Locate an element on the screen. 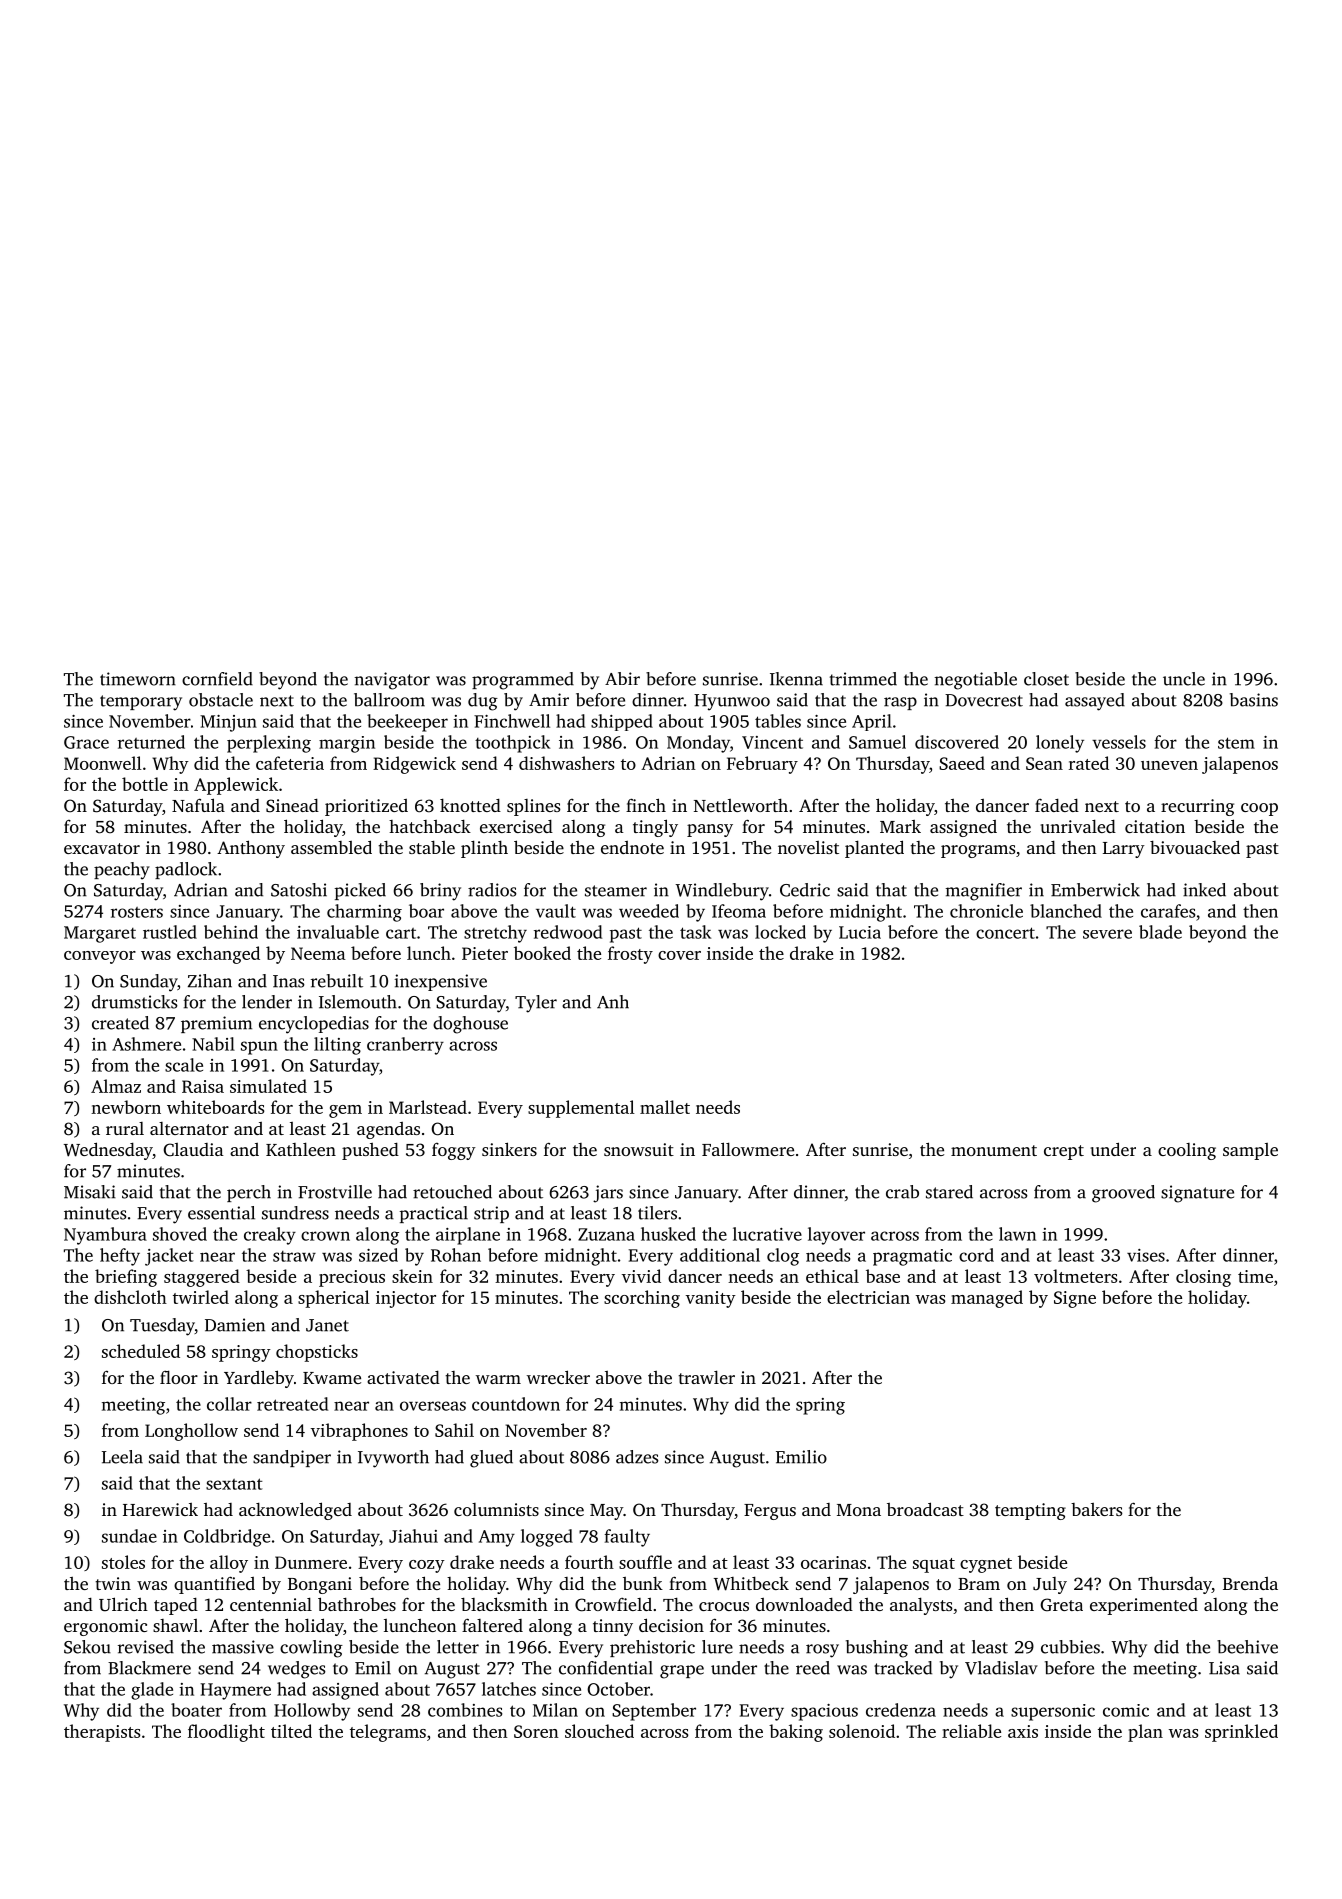 The height and width of the screenshot is (1899, 1342). tracked is located at coordinates (903, 1668).
